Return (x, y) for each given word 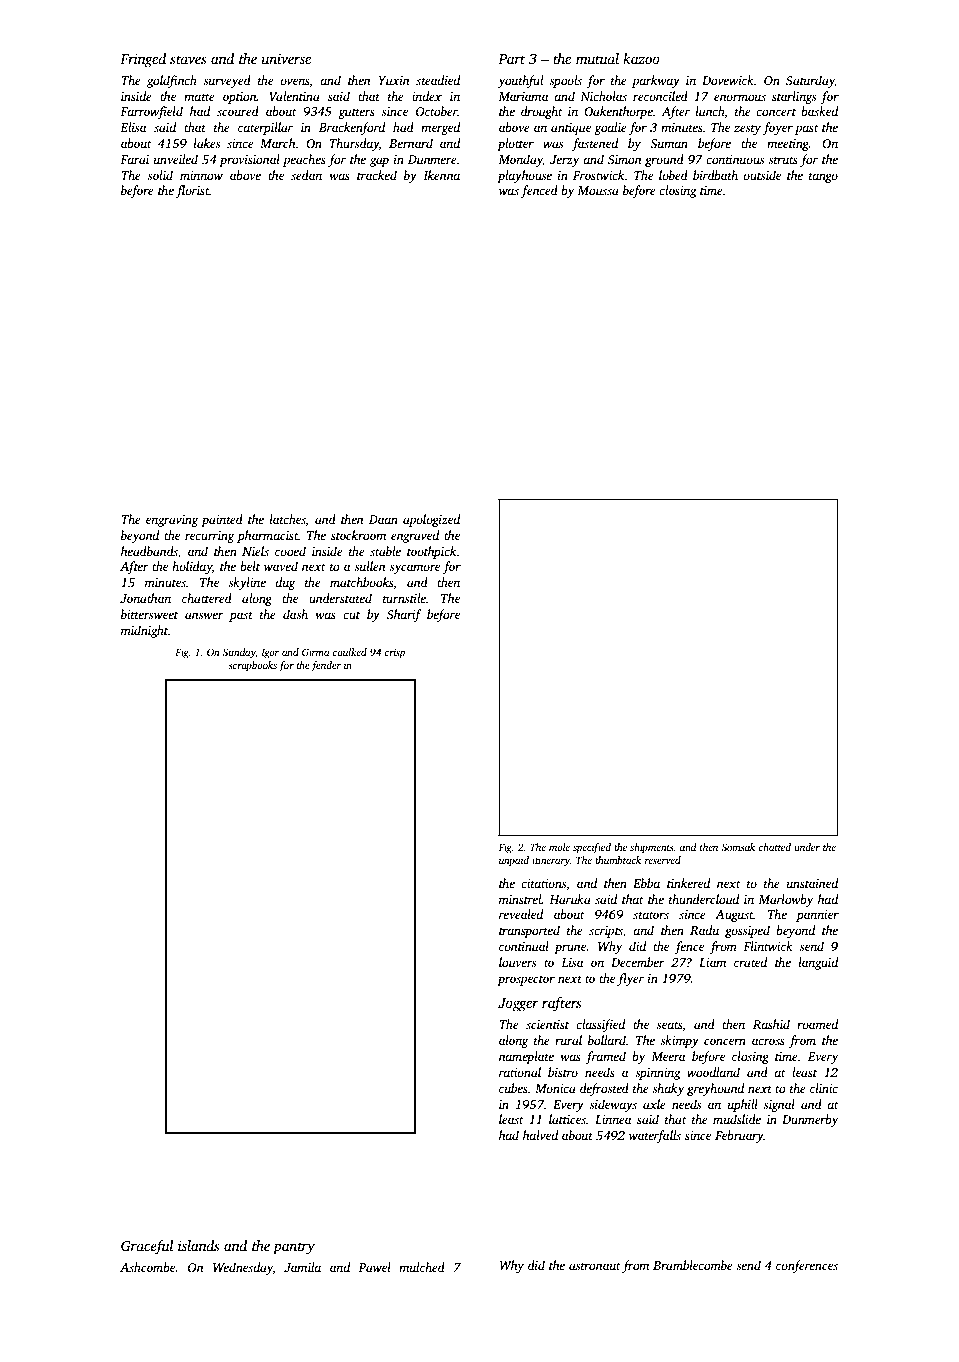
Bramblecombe (693, 1265)
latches (288, 519)
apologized (431, 520)
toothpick (432, 552)
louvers (517, 962)
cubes (513, 1088)
